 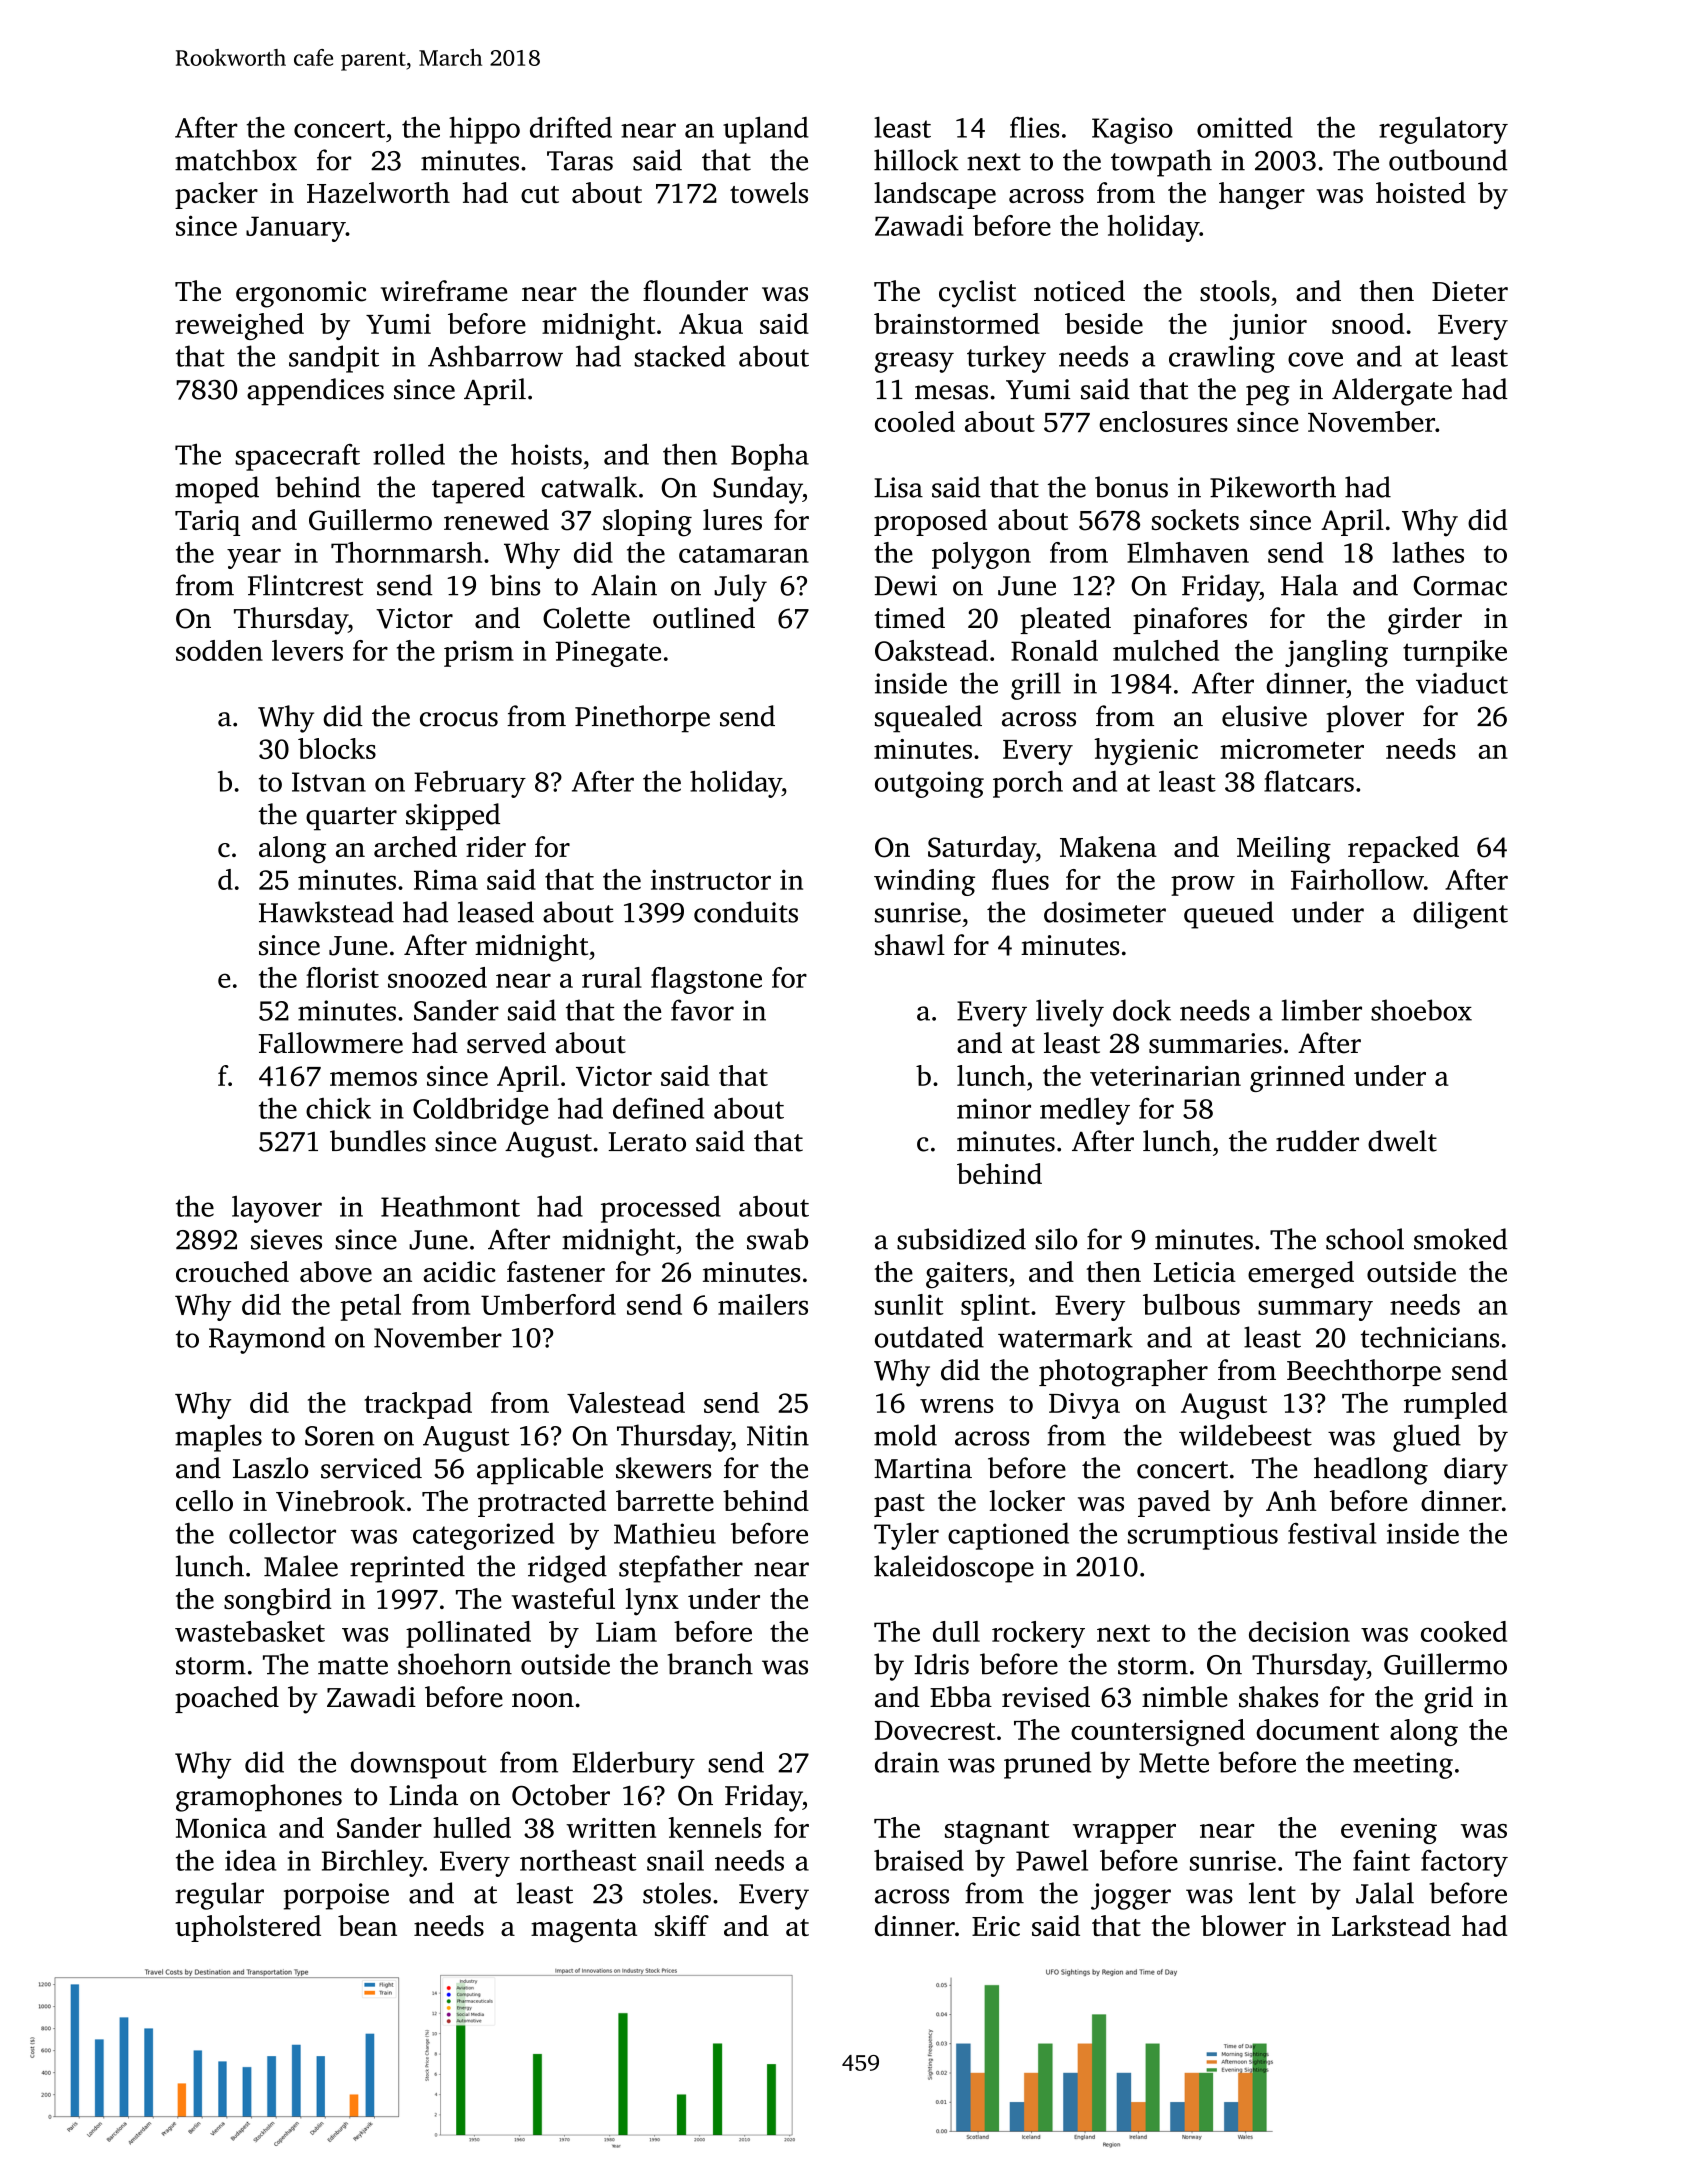 I want to click on rolled, so click(x=409, y=454).
